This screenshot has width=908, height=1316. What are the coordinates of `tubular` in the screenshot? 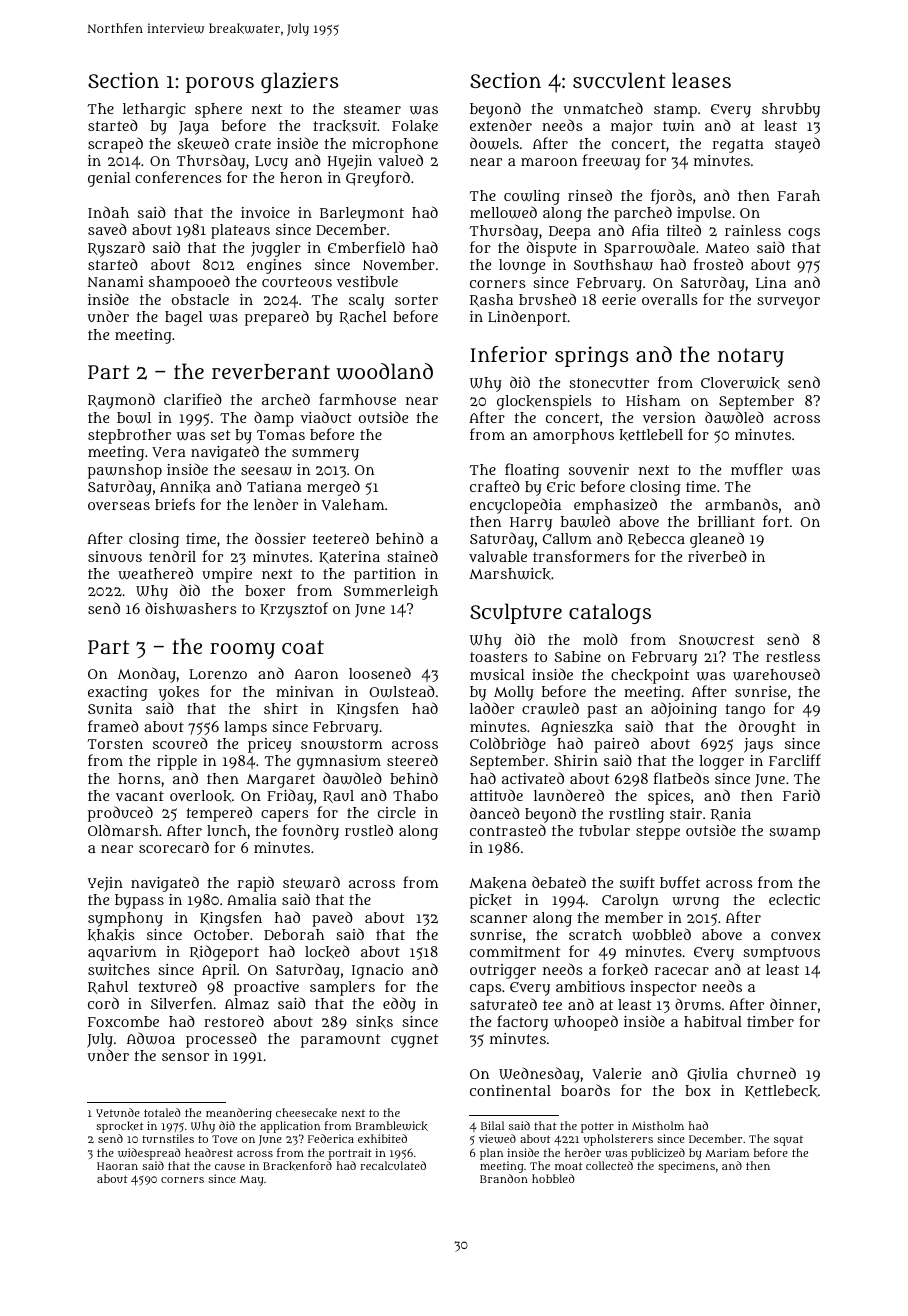 It's located at (604, 830).
